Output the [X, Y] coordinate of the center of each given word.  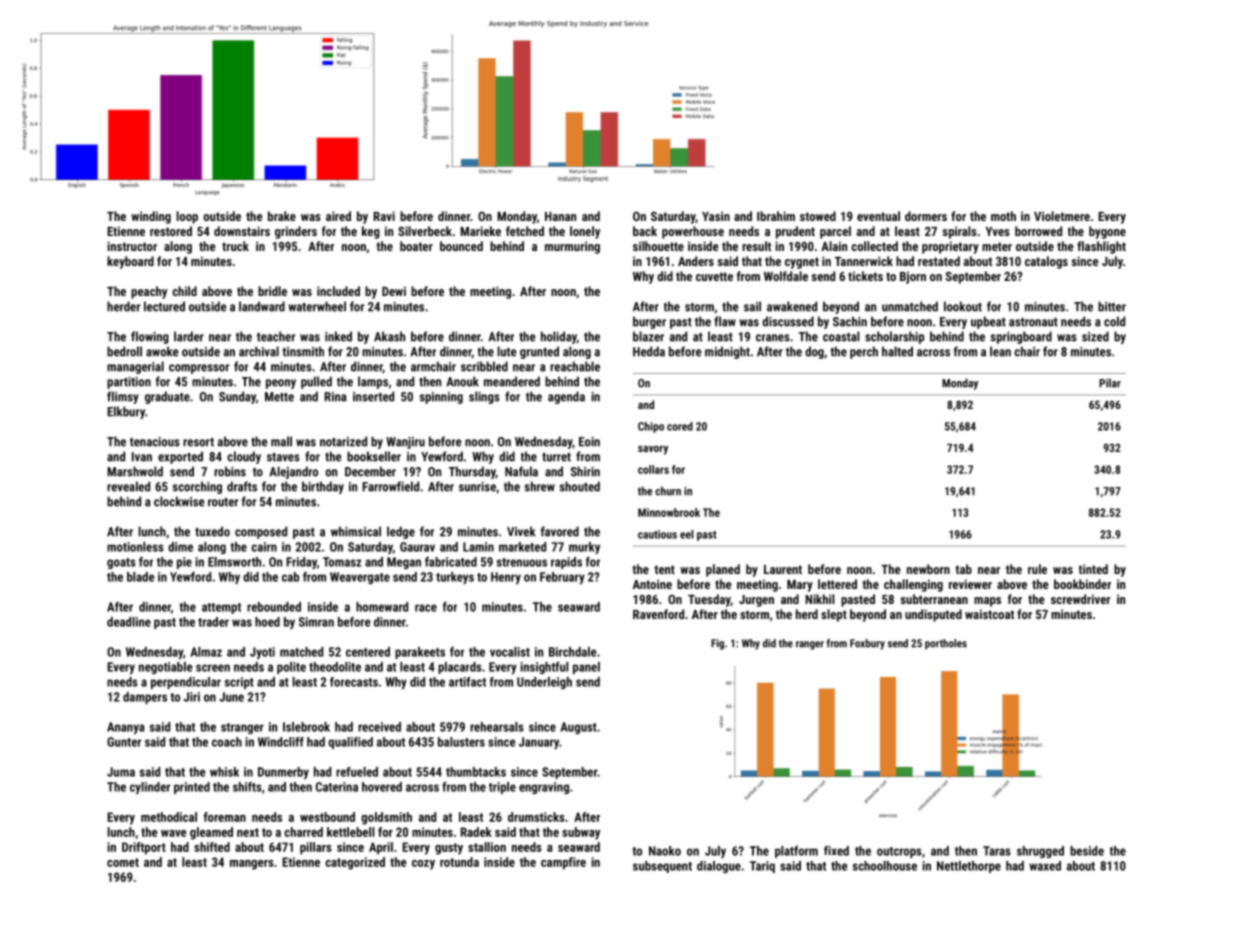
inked [338, 336]
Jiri [192, 697]
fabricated [451, 562]
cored [680, 426]
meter [997, 246]
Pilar [1110, 383]
